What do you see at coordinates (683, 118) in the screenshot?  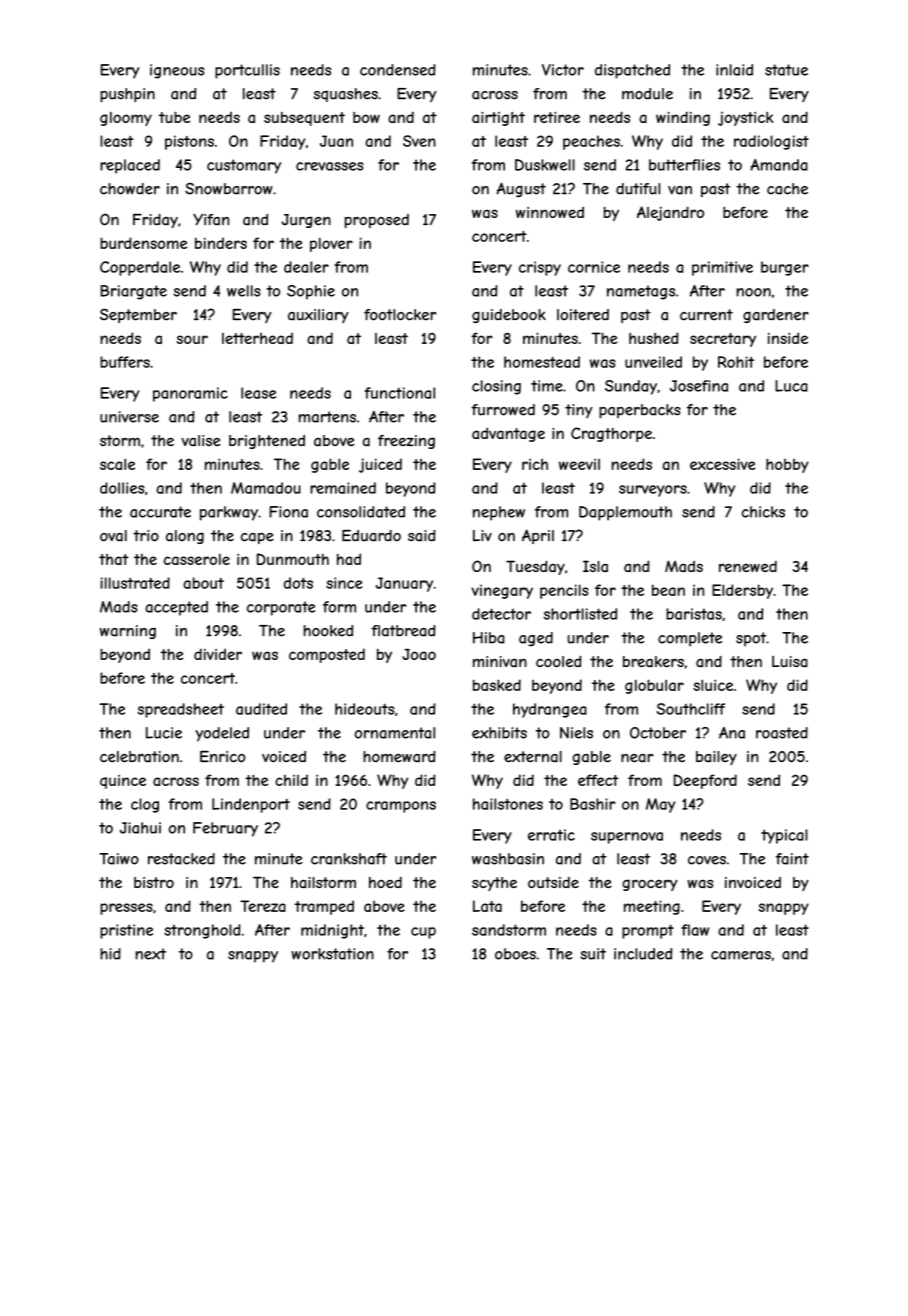 I see `winding` at bounding box center [683, 118].
